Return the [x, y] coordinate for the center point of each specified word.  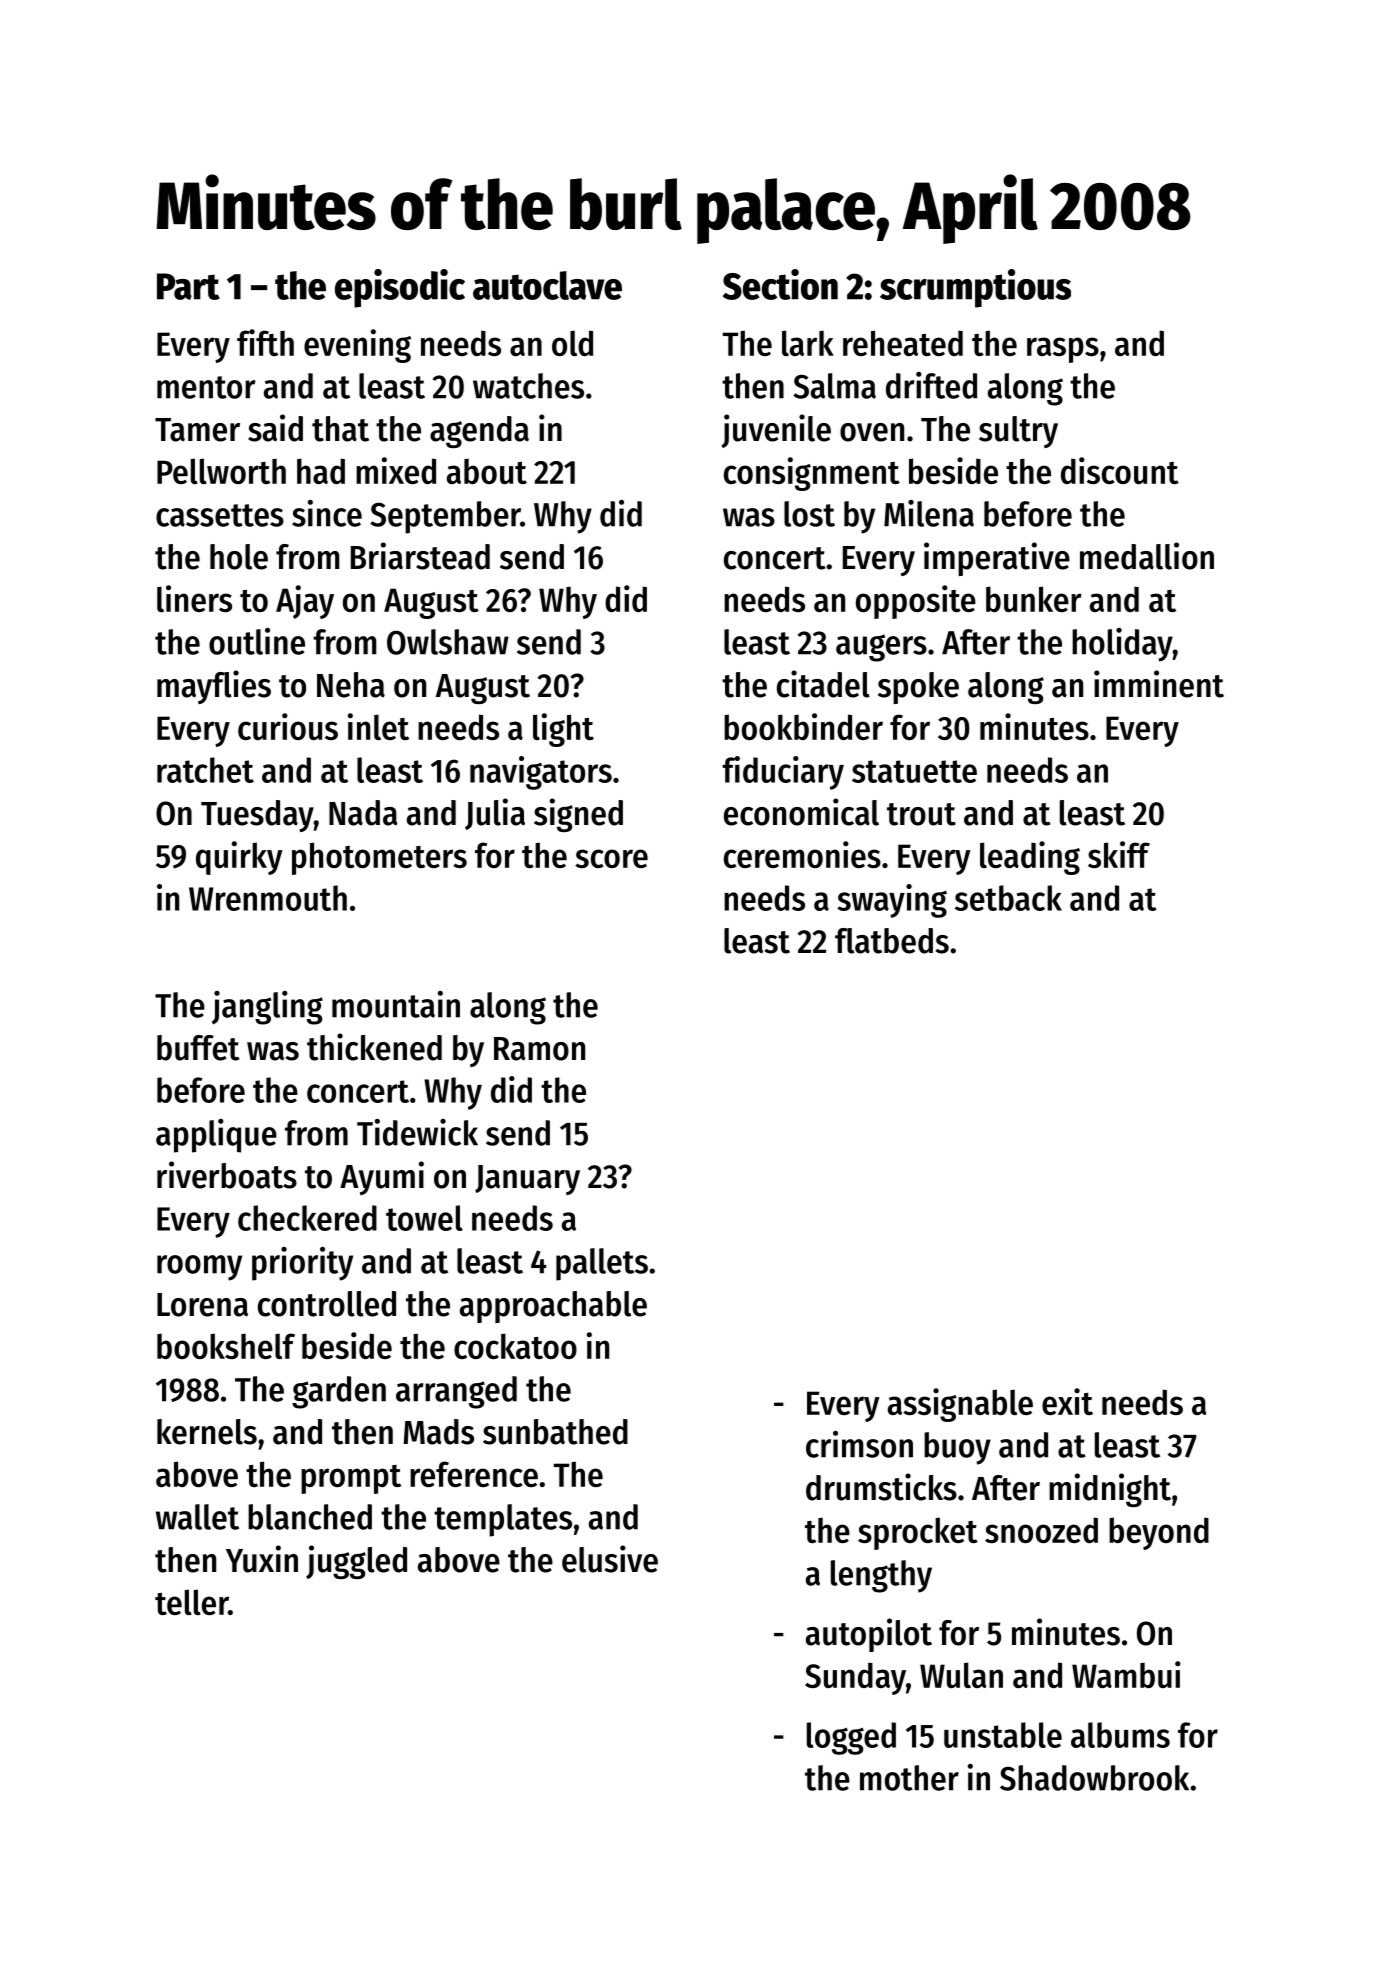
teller [191, 1602]
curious [288, 726]
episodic [400, 288]
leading [1030, 858]
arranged [456, 1392]
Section [780, 284]
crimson [859, 1444]
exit [1067, 1401]
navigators [541, 773]
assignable [960, 1405]
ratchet [205, 770]
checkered [307, 1218]
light [563, 730]
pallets [602, 1264]
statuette [914, 771]
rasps [1063, 350]
